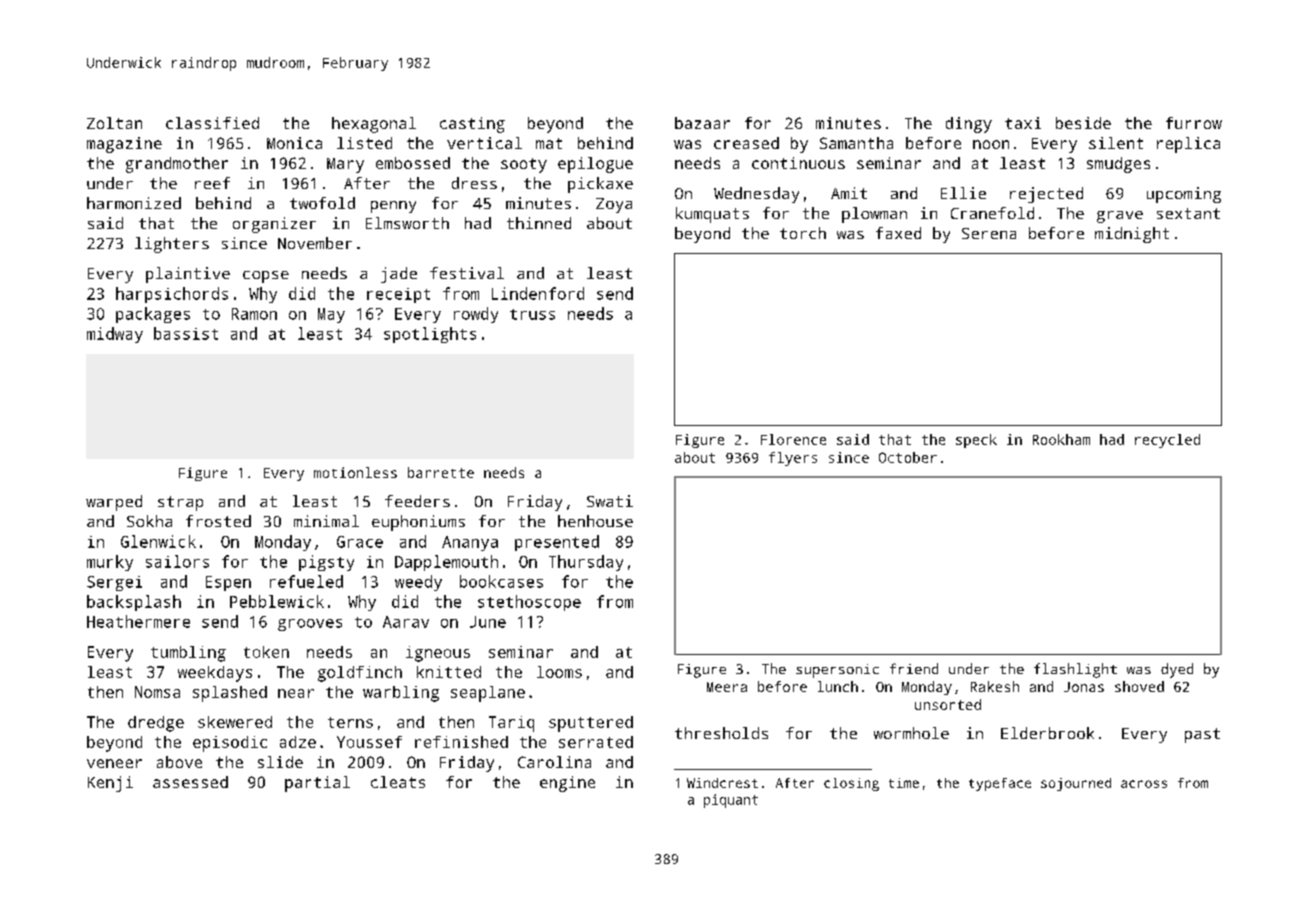  I want to click on classified, so click(212, 123).
